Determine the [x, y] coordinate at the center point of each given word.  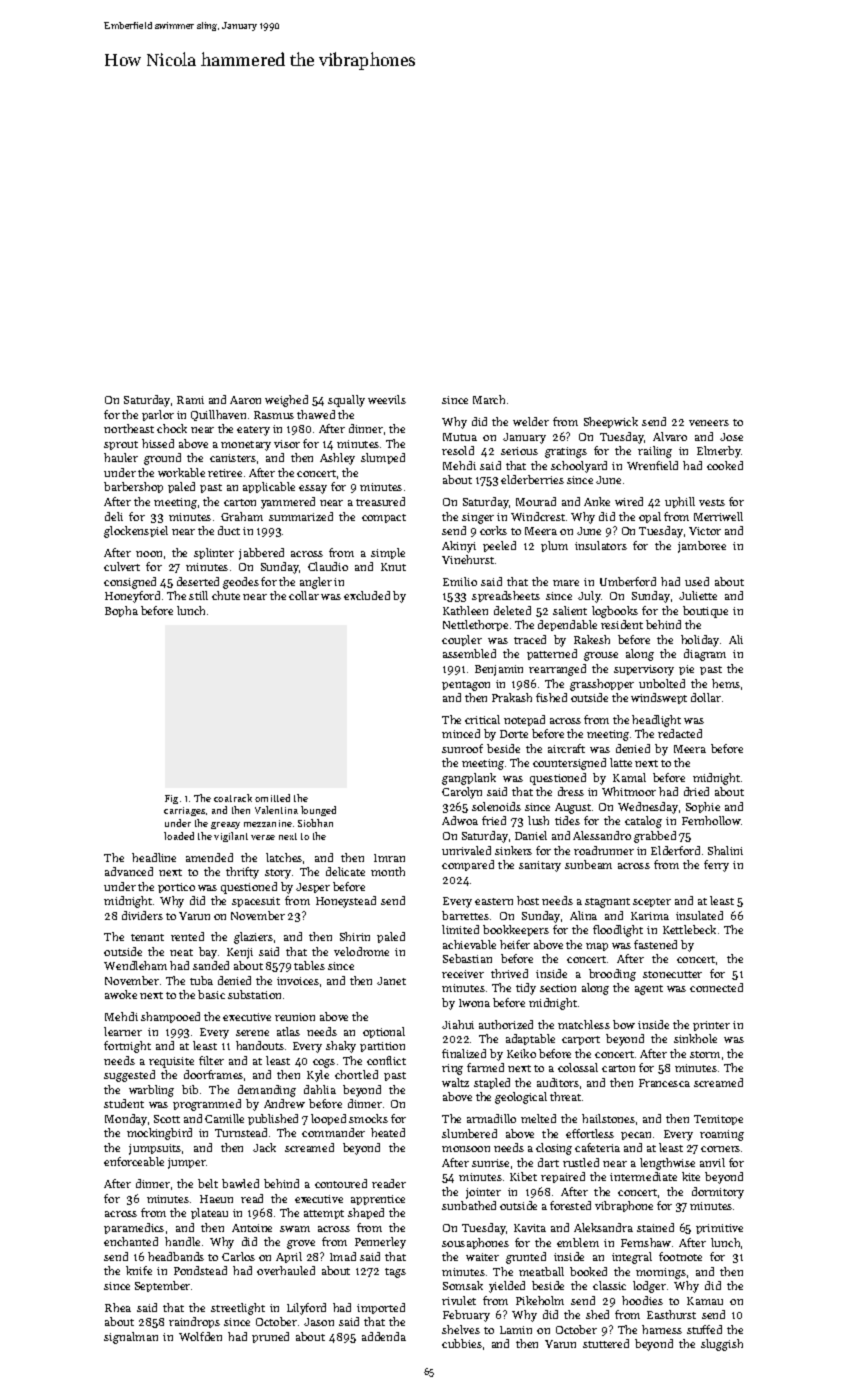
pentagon [466, 686]
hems [726, 683]
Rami [190, 400]
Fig [171, 799]
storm [705, 1054]
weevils [387, 399]
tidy [526, 989]
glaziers [253, 938]
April [289, 1257]
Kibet [523, 1176]
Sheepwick [611, 422]
